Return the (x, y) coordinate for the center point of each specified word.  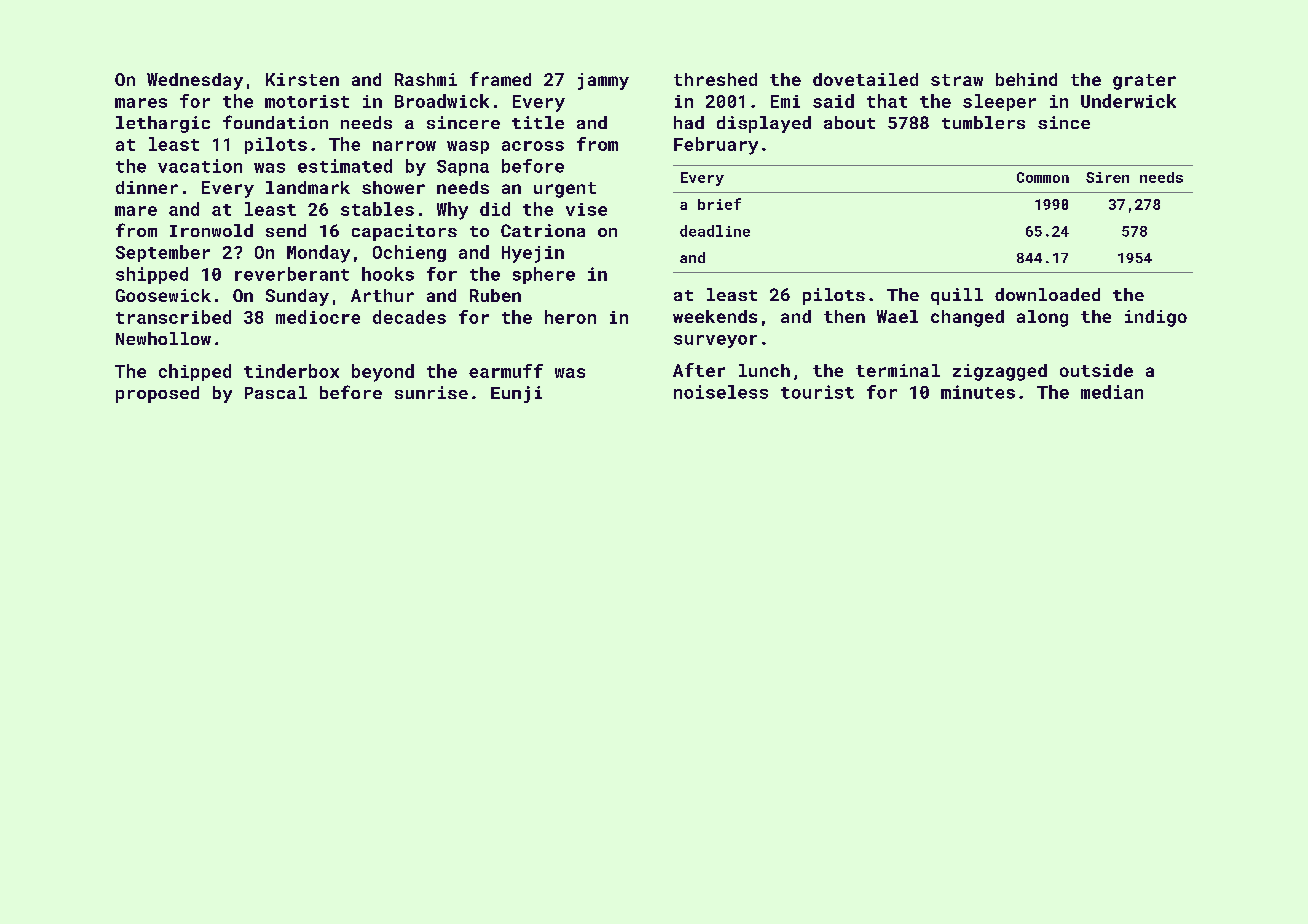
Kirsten (302, 79)
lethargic (163, 124)
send (286, 230)
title (538, 122)
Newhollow (163, 338)
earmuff (506, 371)
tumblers (983, 122)
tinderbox (291, 371)
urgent (565, 190)
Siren (1107, 177)
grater (1144, 82)
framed (500, 79)
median (1112, 392)
